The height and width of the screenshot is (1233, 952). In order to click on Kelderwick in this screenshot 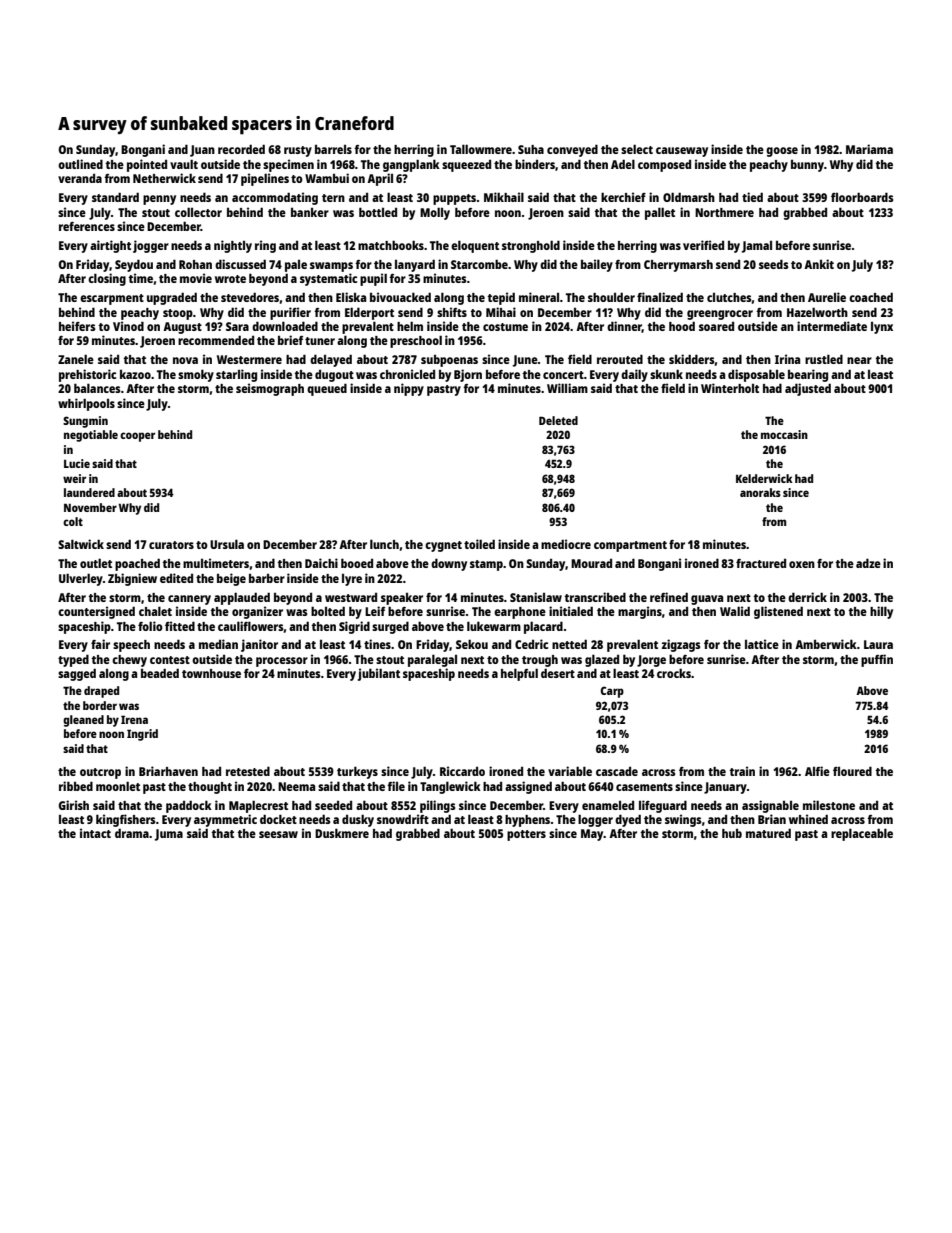, I will do `click(764, 478)`.
